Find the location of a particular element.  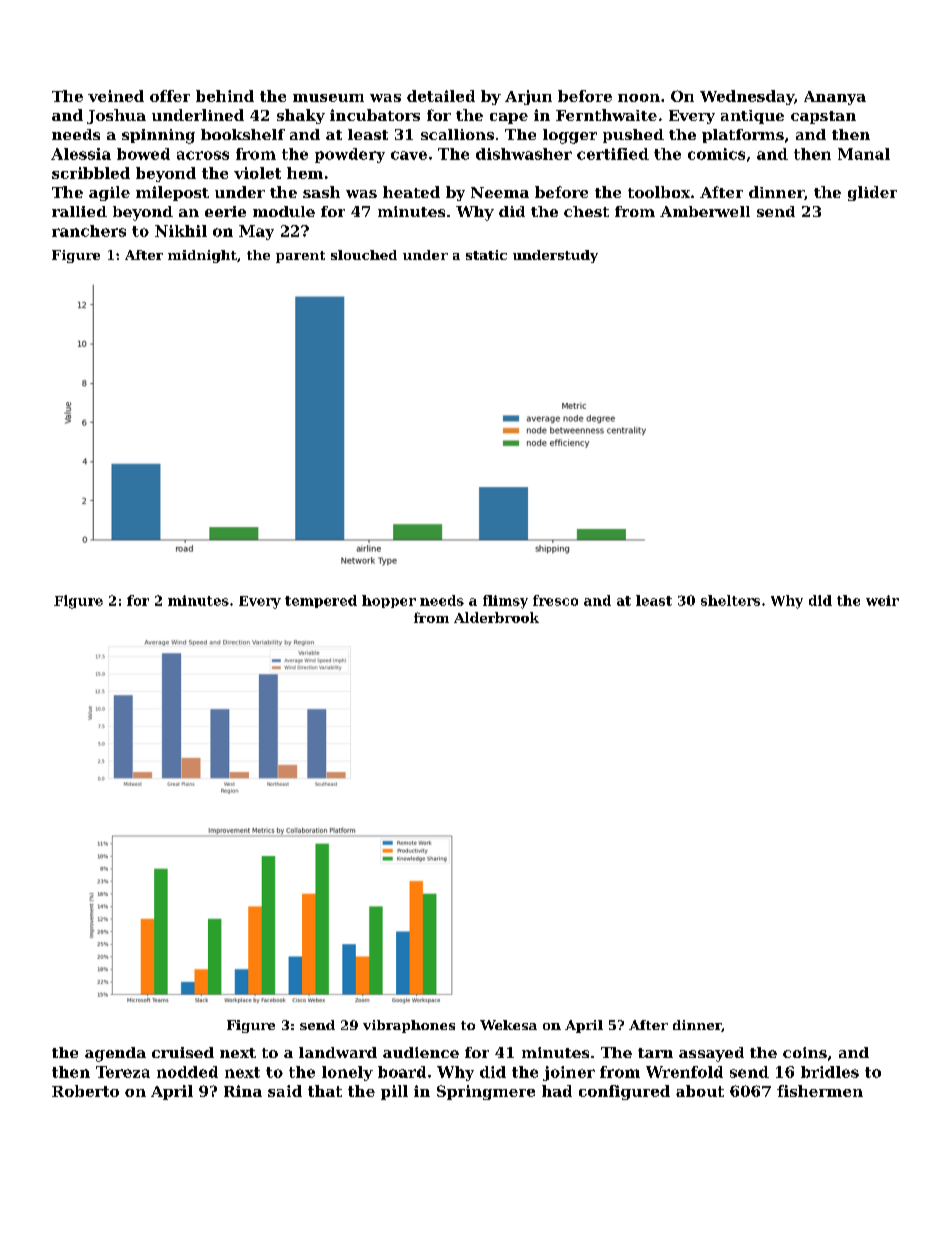

Amberwell is located at coordinates (705, 211).
